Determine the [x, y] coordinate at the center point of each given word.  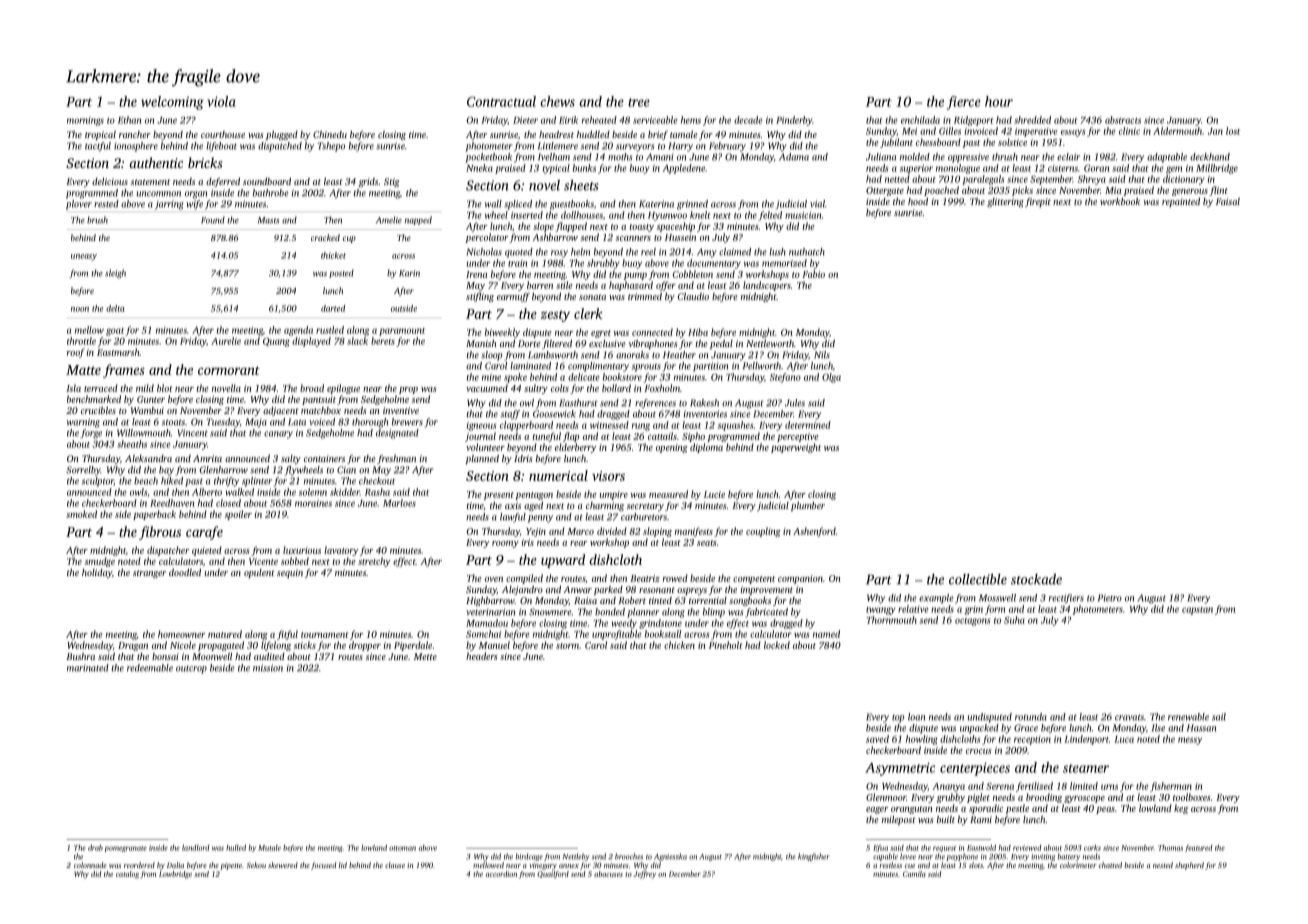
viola [221, 101]
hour [999, 101]
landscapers [767, 286]
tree [639, 102]
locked [777, 645]
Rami [981, 819]
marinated [88, 668]
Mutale [269, 848]
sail [1219, 717]
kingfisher [814, 857]
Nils [822, 355]
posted [341, 273]
